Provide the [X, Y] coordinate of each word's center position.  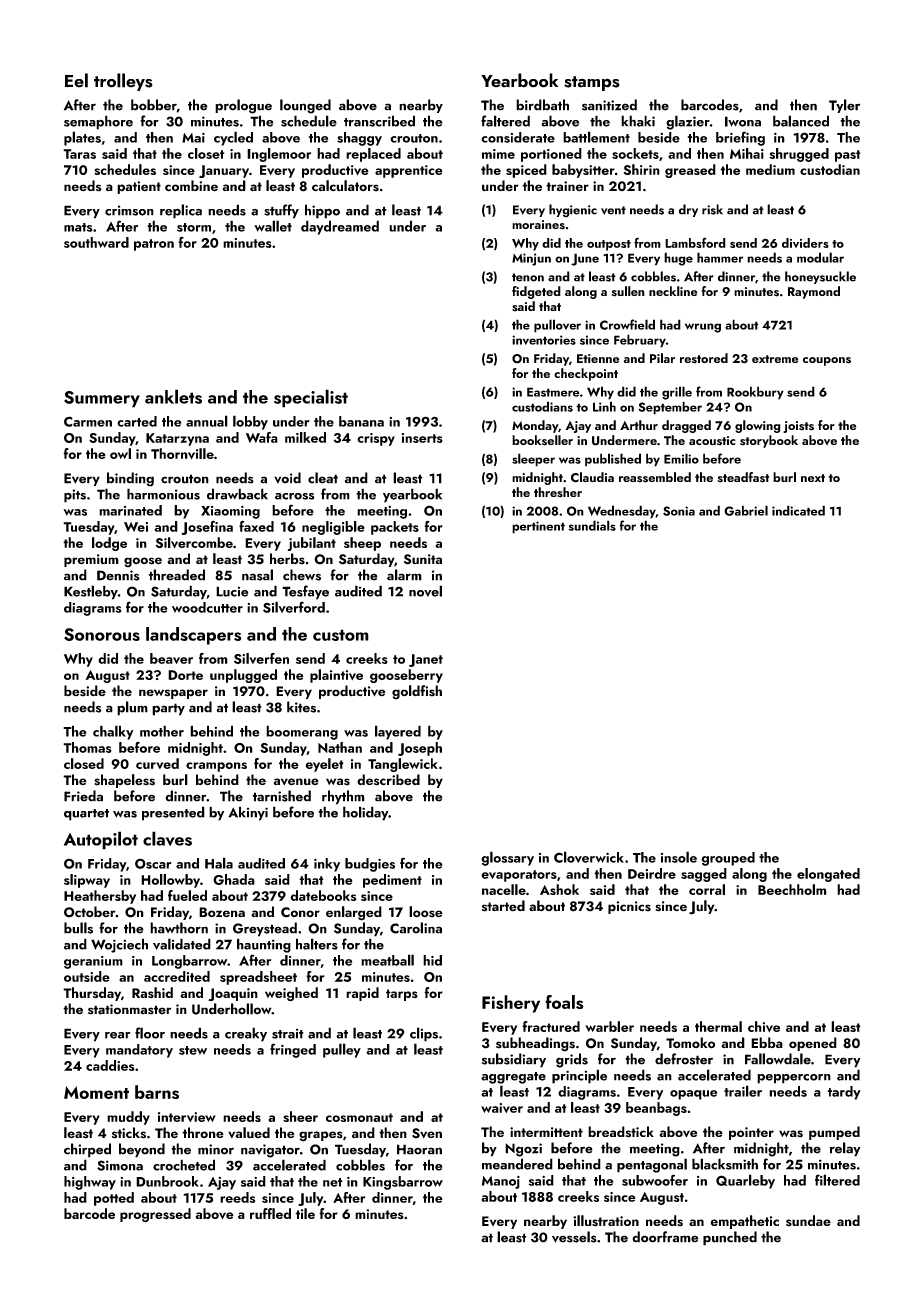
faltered [505, 121]
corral [707, 889]
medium [770, 169]
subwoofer [655, 1180]
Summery [102, 399]
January [224, 171]
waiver [502, 1108]
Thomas [87, 747]
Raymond [814, 292]
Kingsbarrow [403, 1183]
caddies [110, 1065]
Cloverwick [589, 857]
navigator [270, 1151]
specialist [311, 398]
